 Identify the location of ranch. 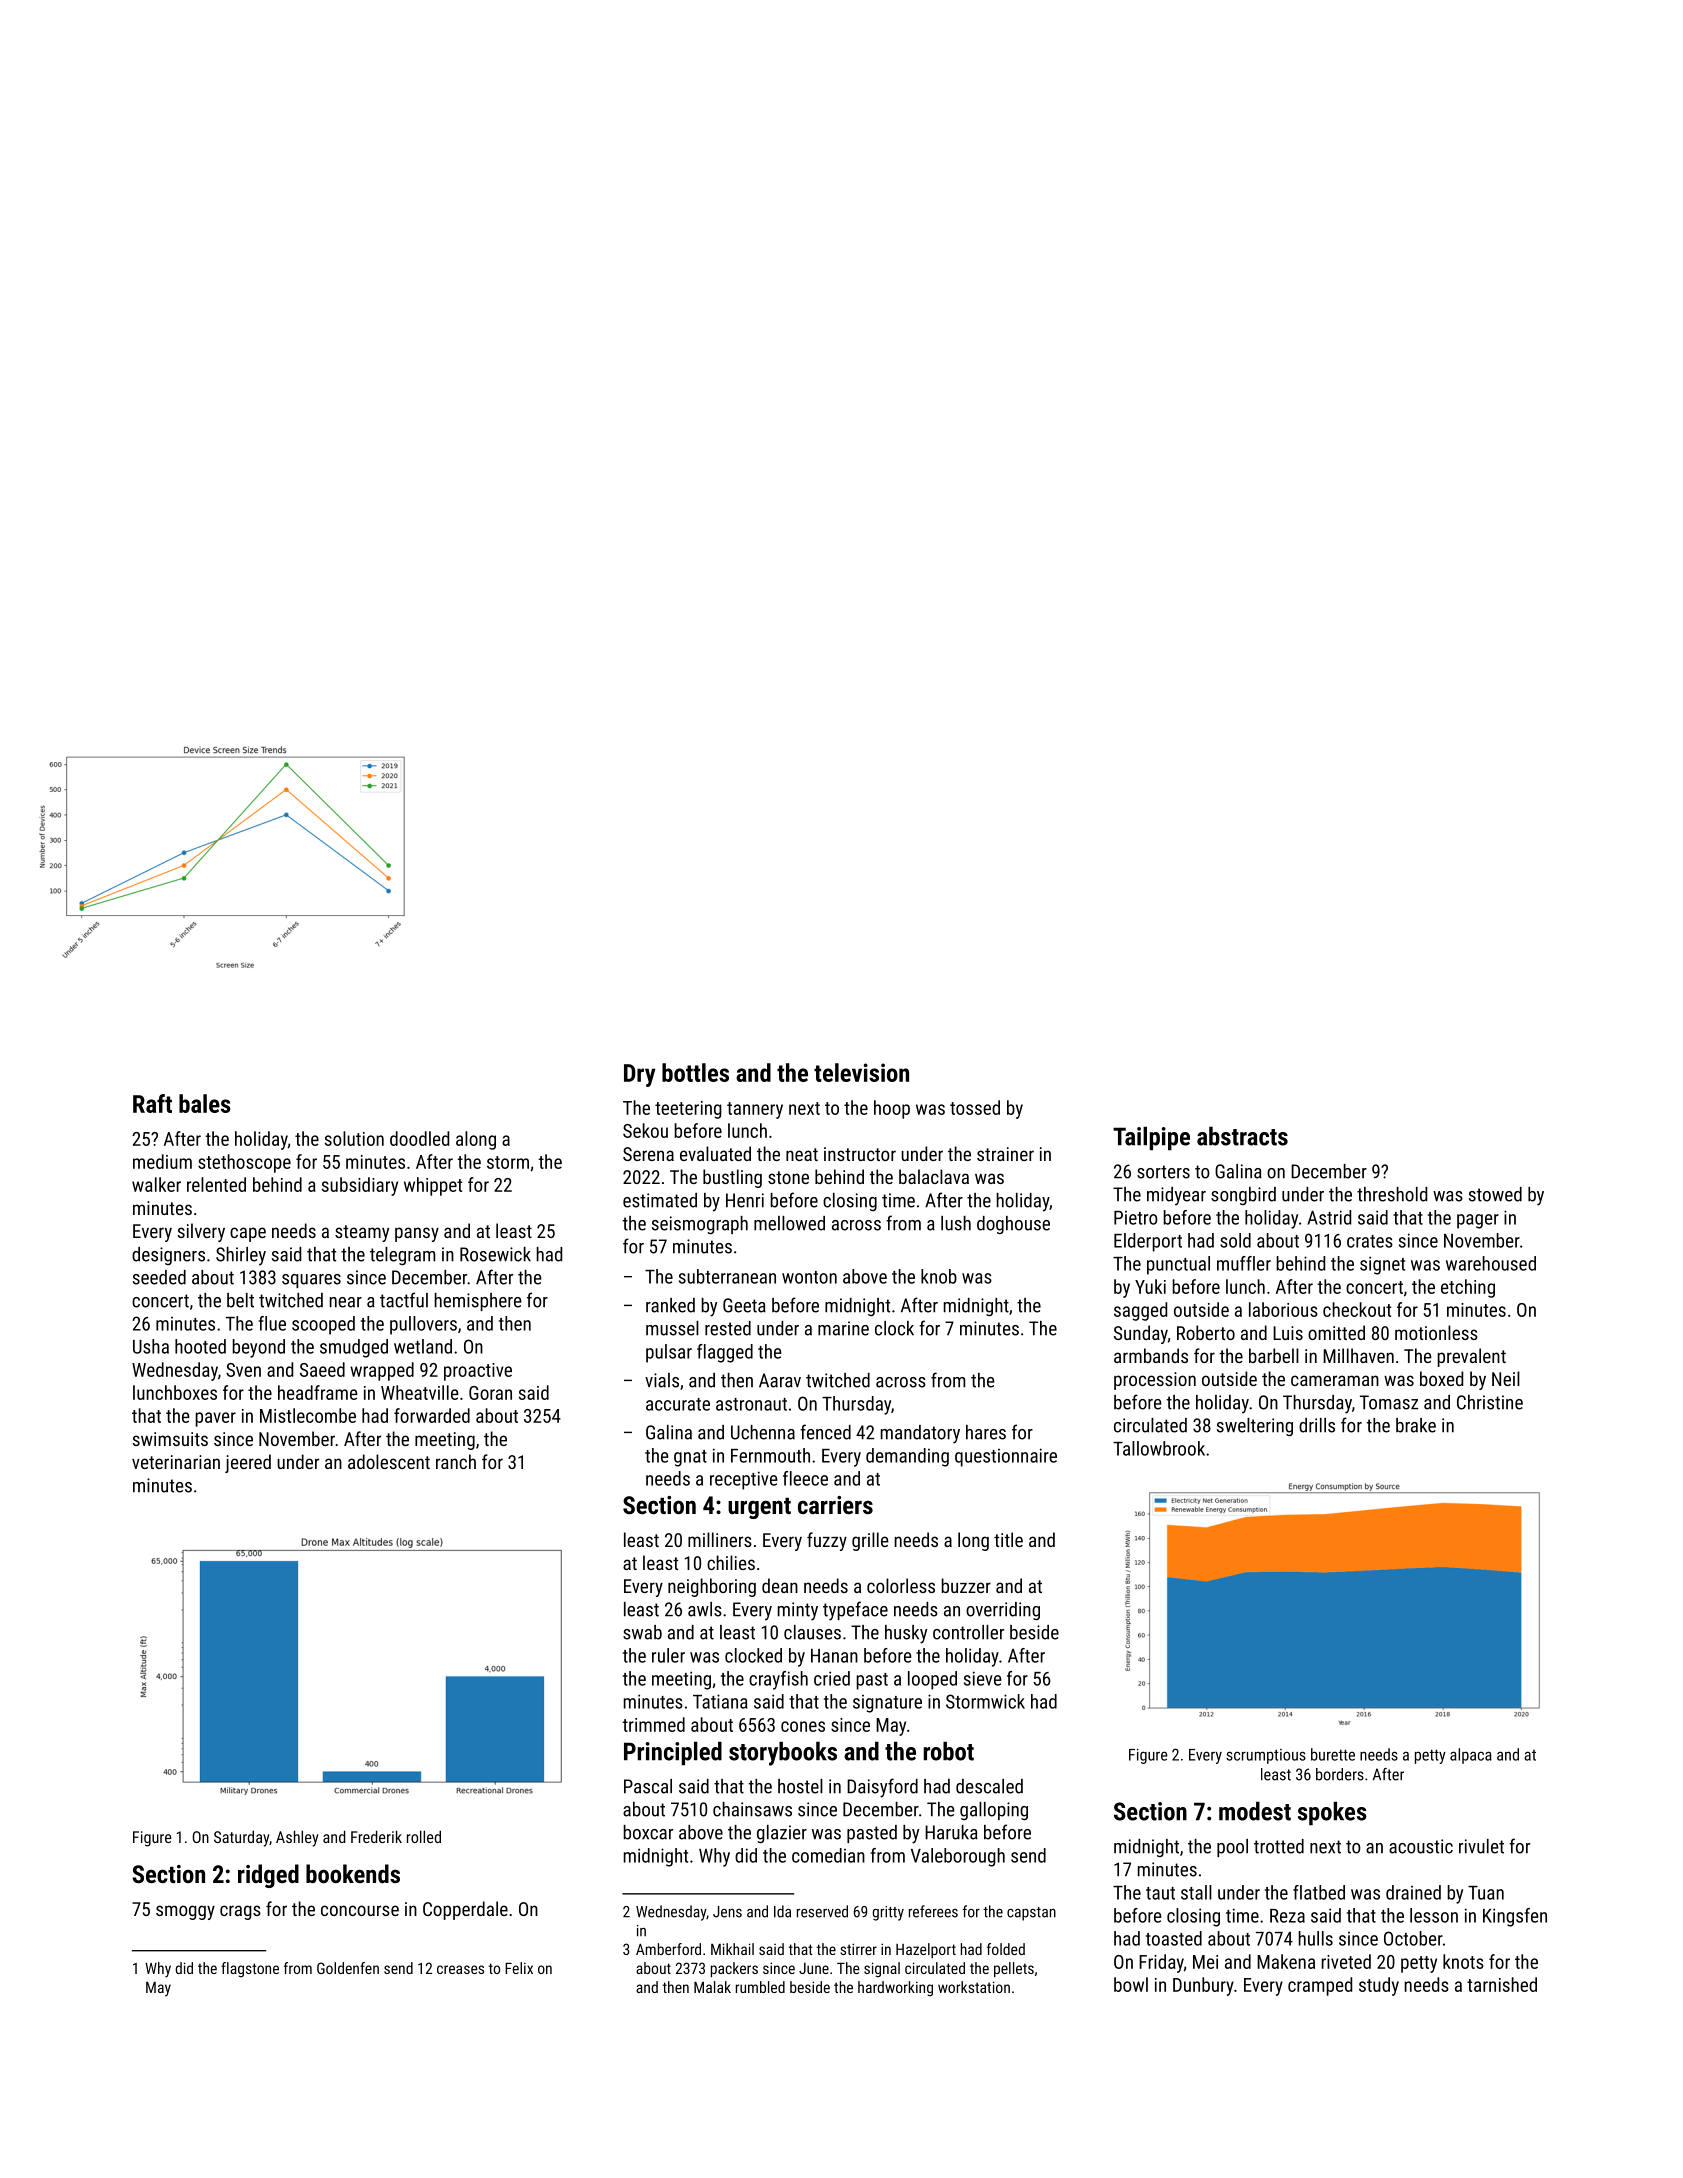
(456, 1461).
